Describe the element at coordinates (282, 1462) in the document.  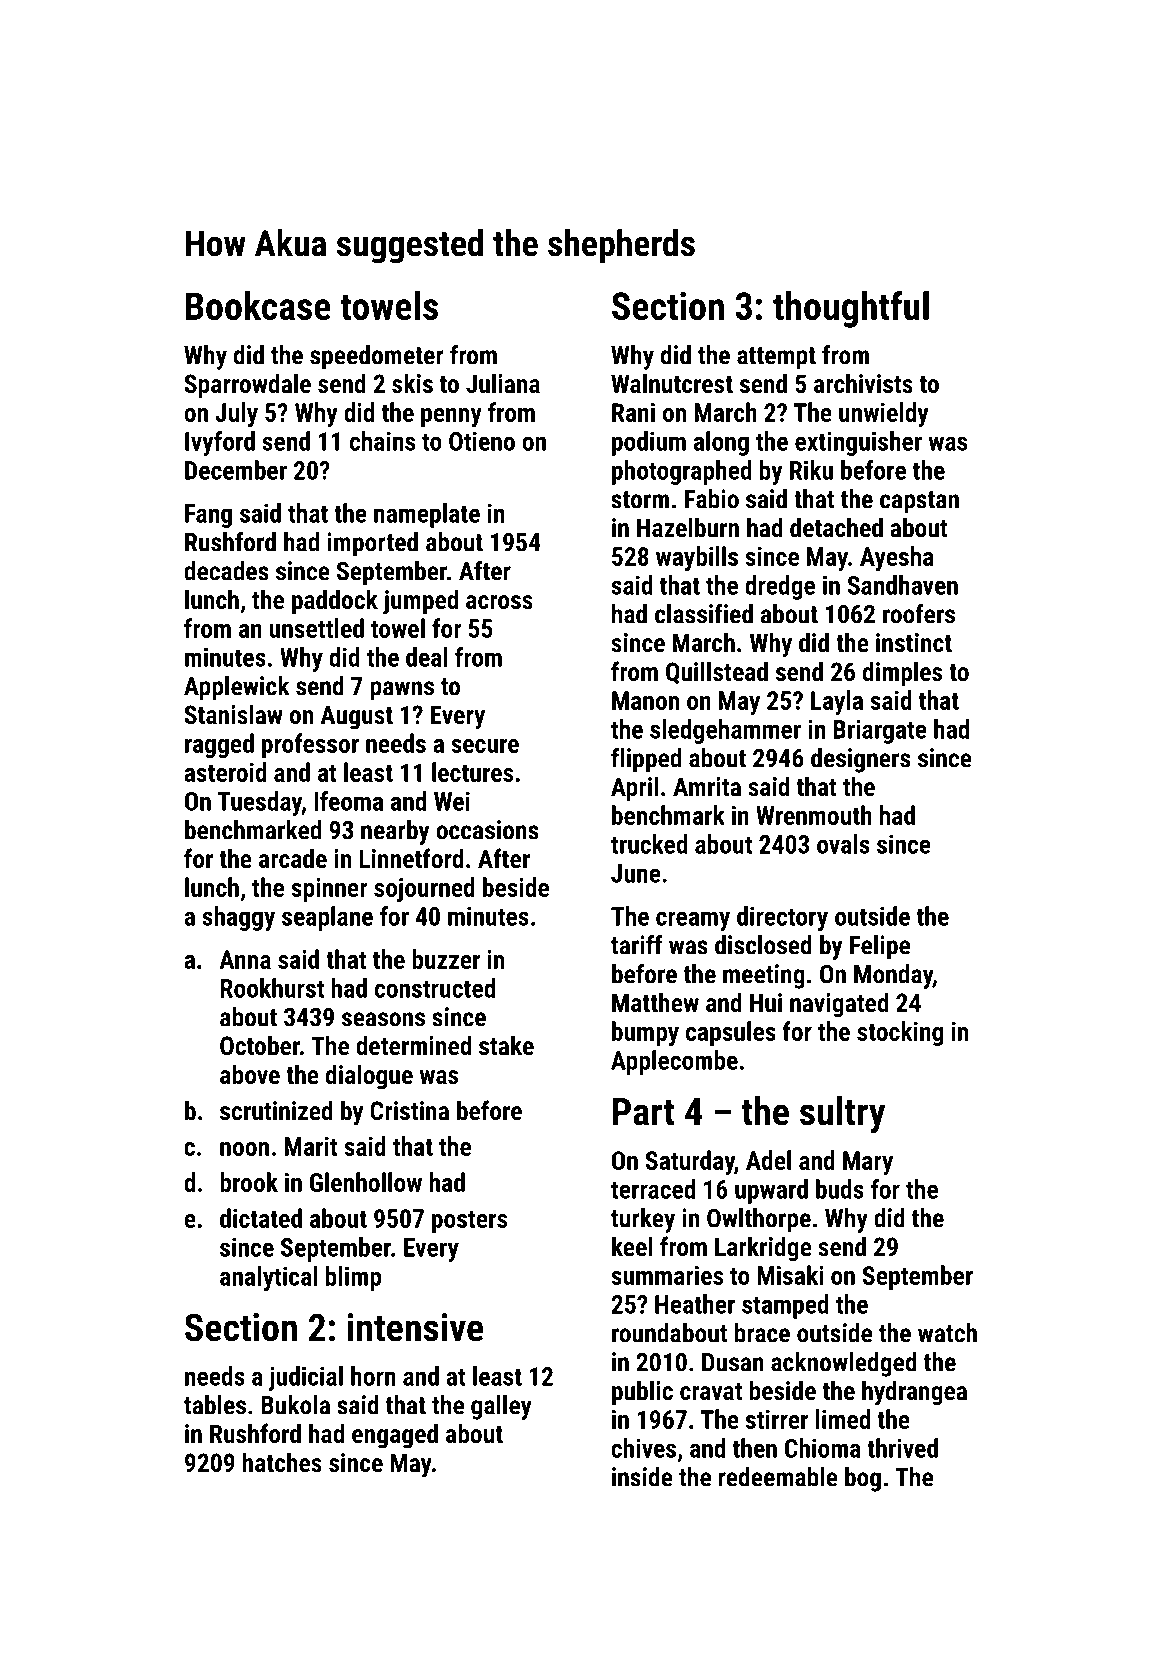
I see `hatches` at that location.
